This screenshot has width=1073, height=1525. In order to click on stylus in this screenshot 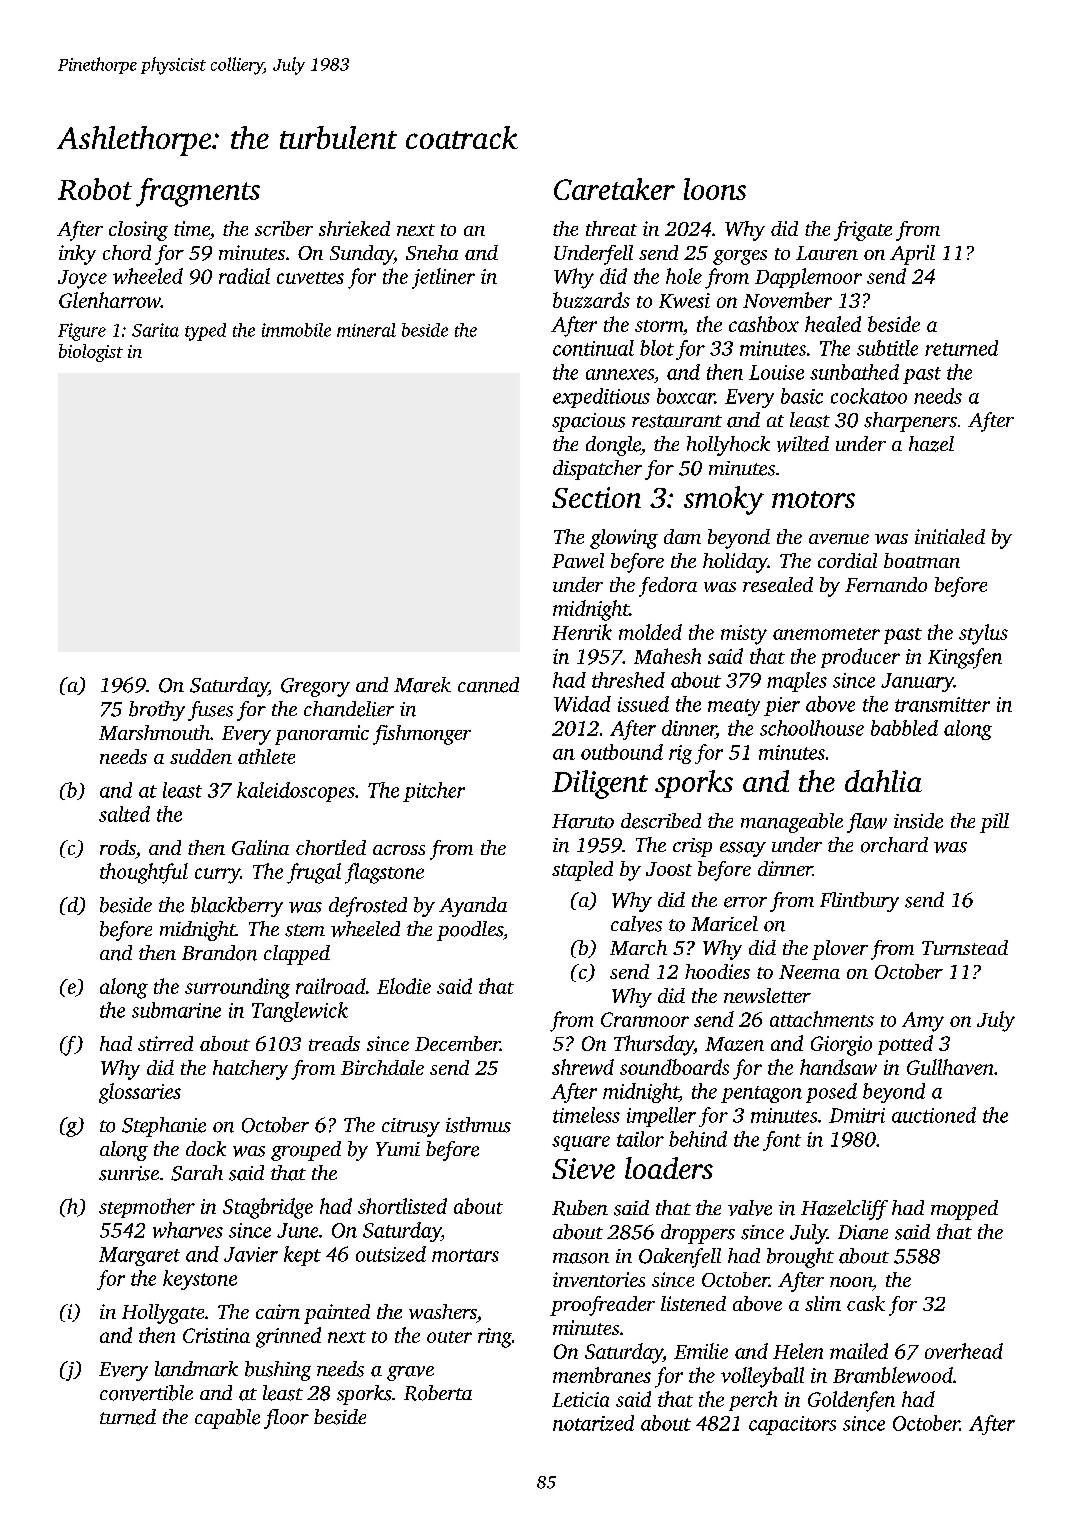, I will do `click(983, 634)`.
